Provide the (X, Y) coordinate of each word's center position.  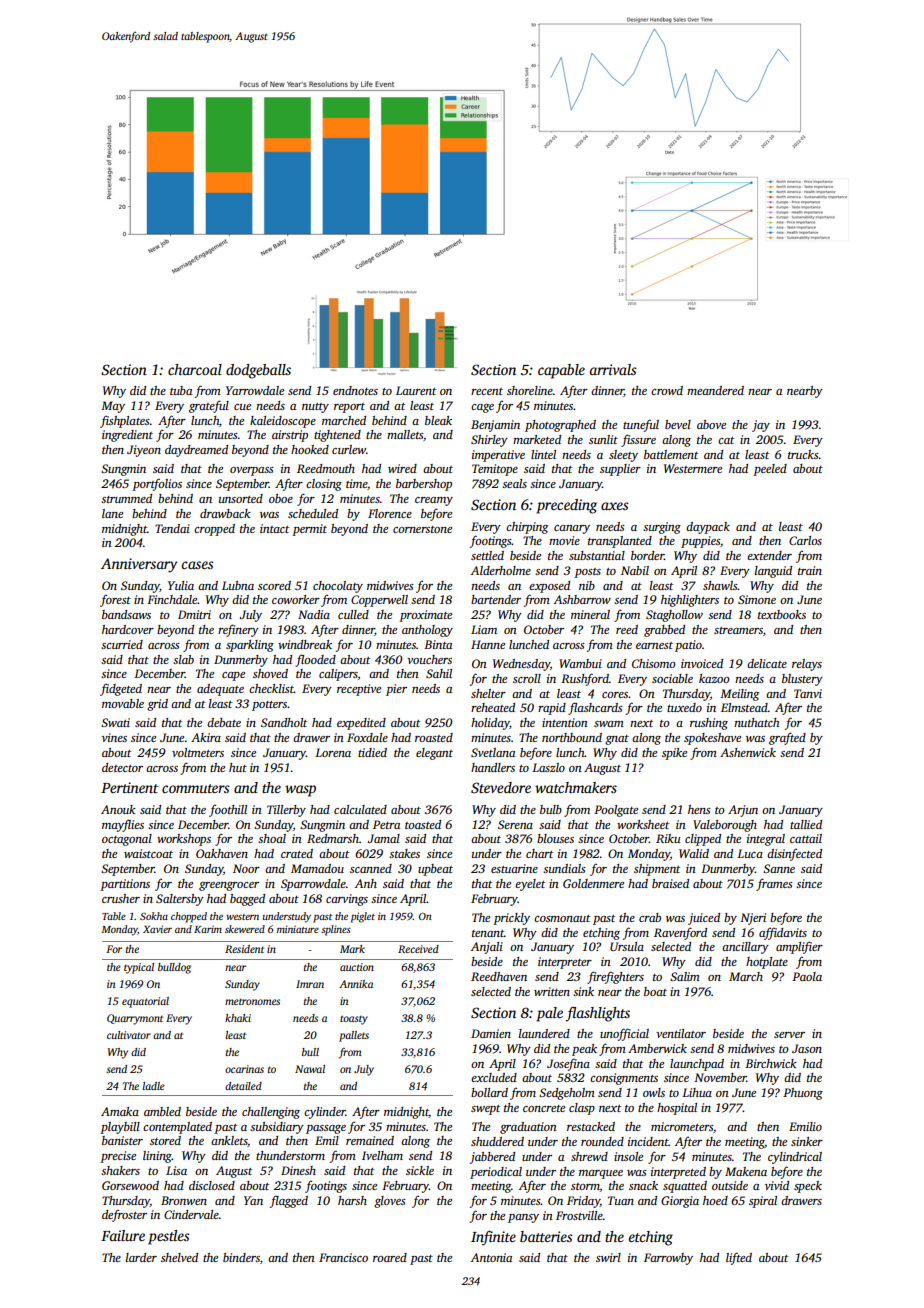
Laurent (416, 390)
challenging (271, 1113)
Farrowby (668, 1259)
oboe (281, 498)
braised (670, 883)
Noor (246, 868)
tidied (372, 752)
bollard (489, 1092)
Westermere (693, 468)
